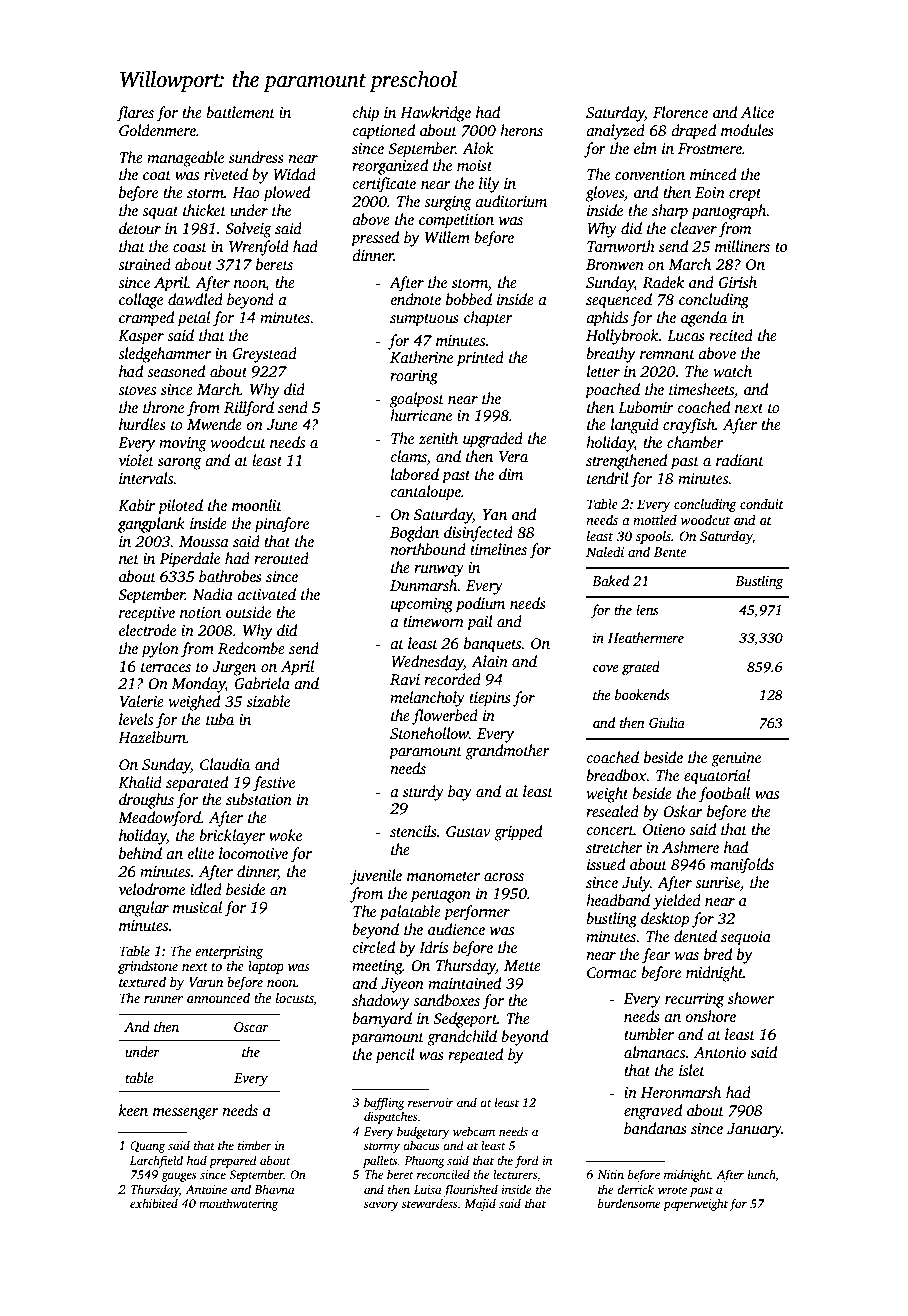 The width and height of the image is (908, 1316). Describe the element at coordinates (720, 1052) in the image. I see `Antonio` at that location.
